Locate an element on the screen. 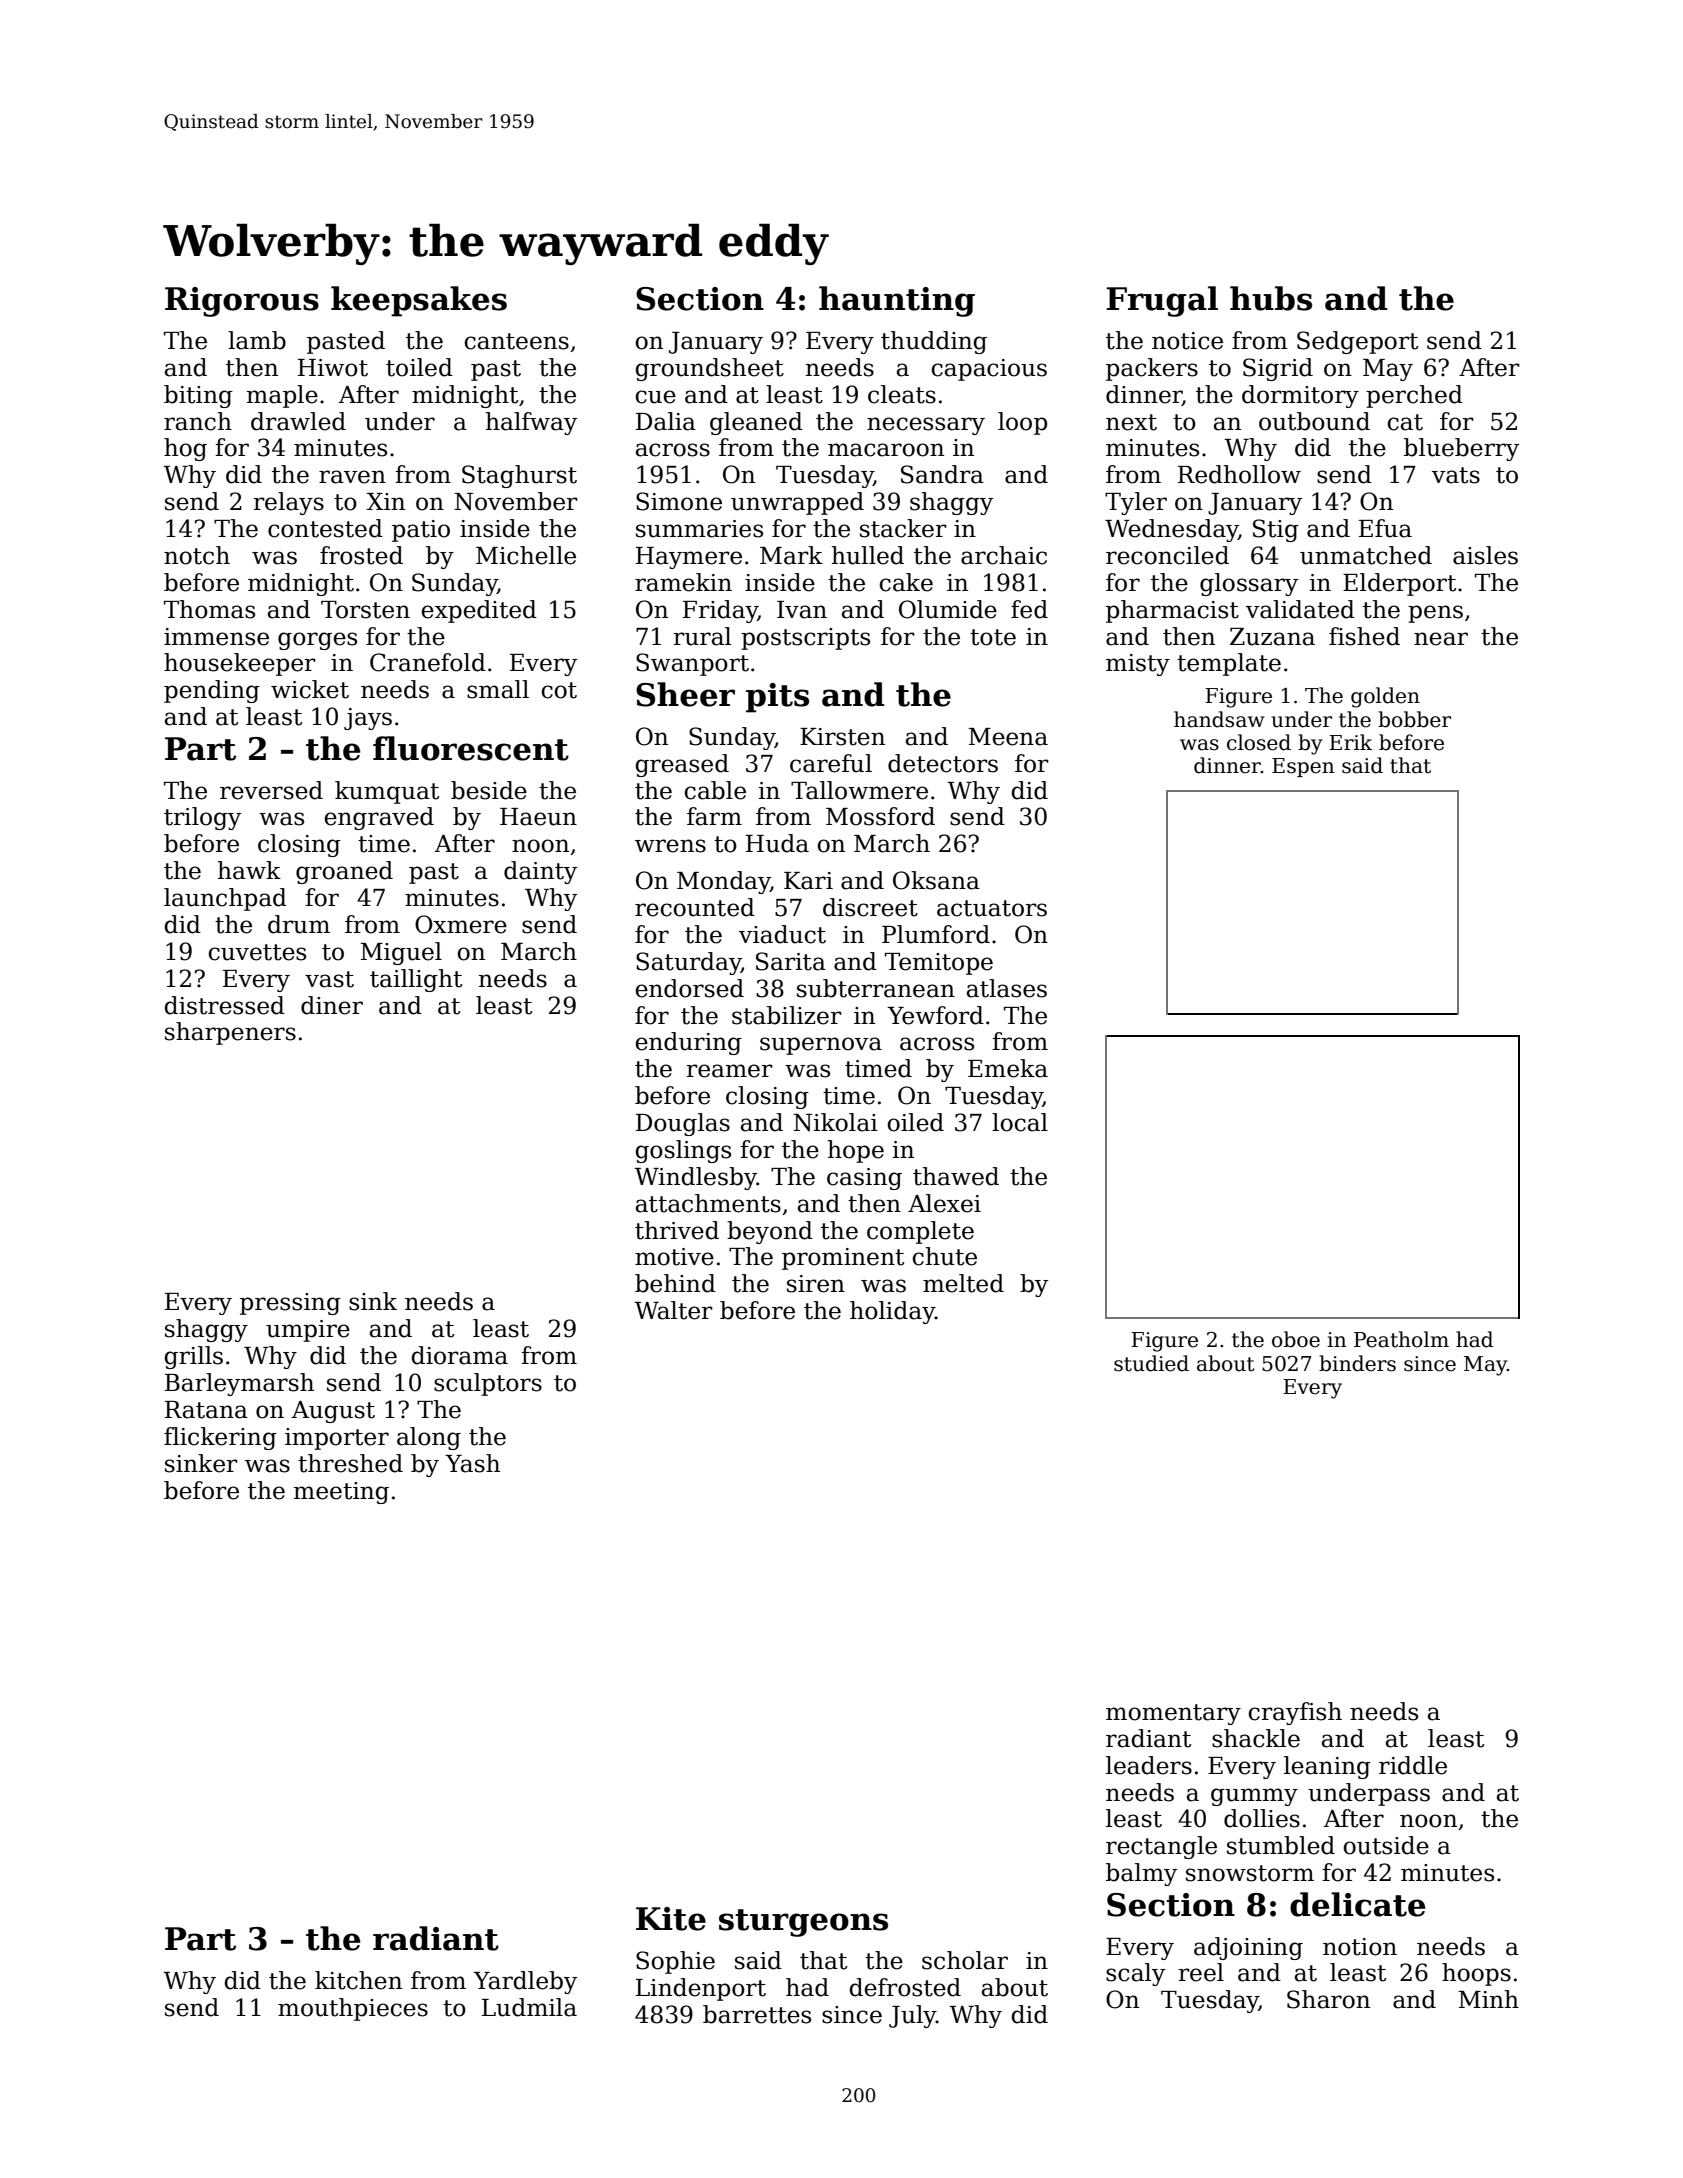 This screenshot has height=2178, width=1683. Minh is located at coordinates (1489, 1999).
